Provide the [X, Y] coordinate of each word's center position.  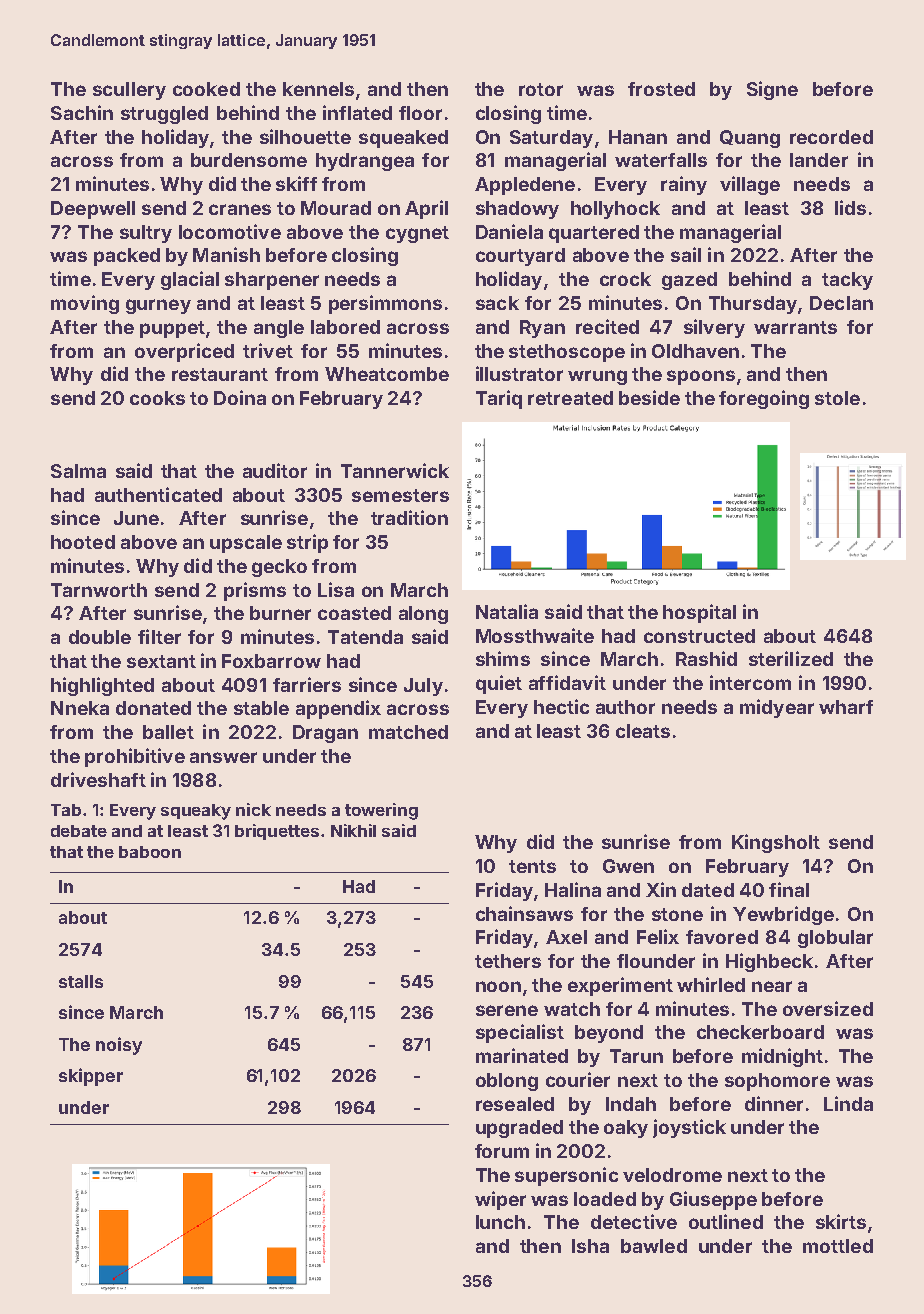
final [789, 889]
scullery [129, 91]
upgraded [519, 1129]
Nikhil [353, 830]
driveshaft [98, 779]
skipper [91, 1077]
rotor [541, 89]
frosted [661, 89]
